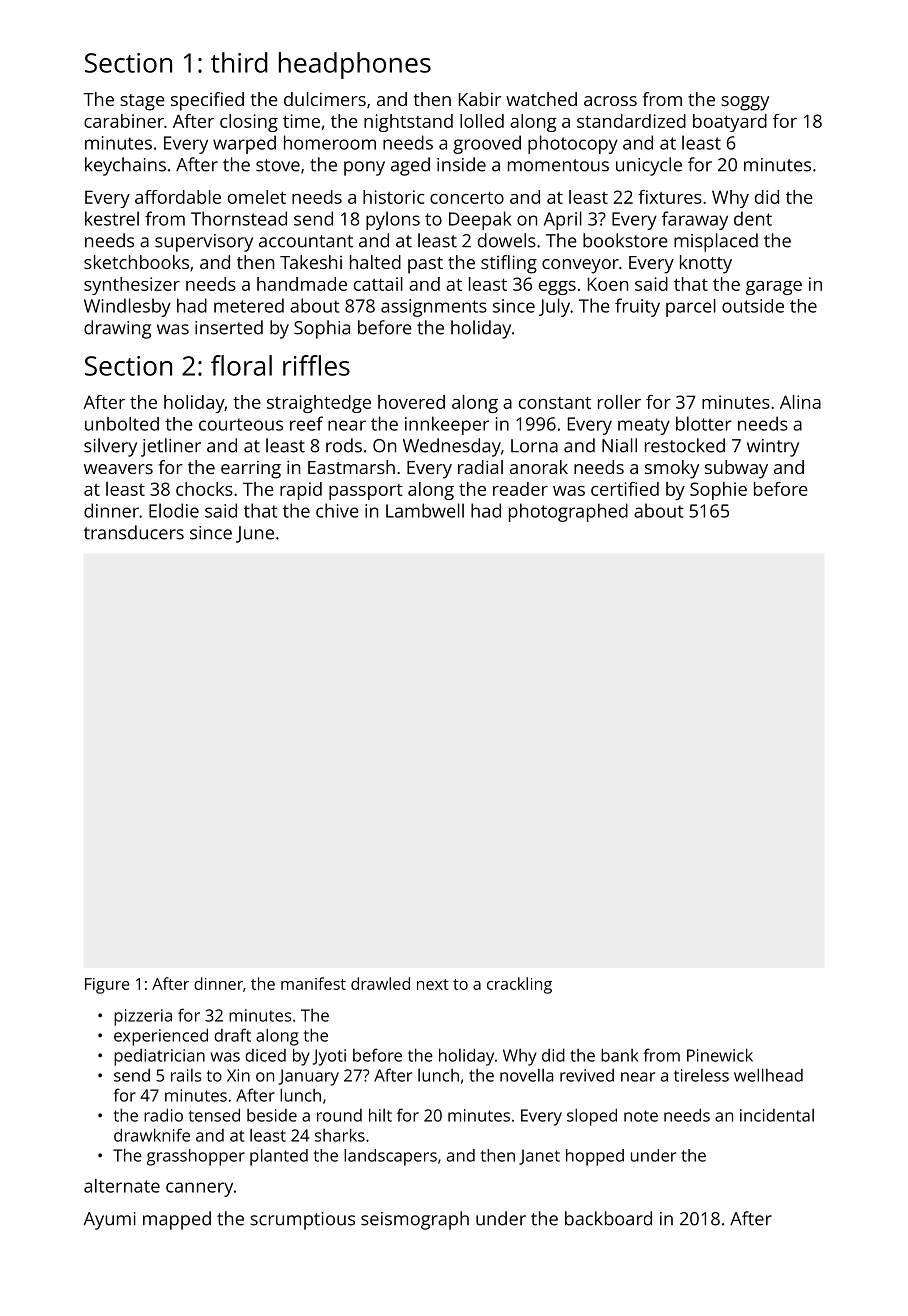 This screenshot has width=908, height=1316. Describe the element at coordinates (519, 985) in the screenshot. I see `crackling` at that location.
